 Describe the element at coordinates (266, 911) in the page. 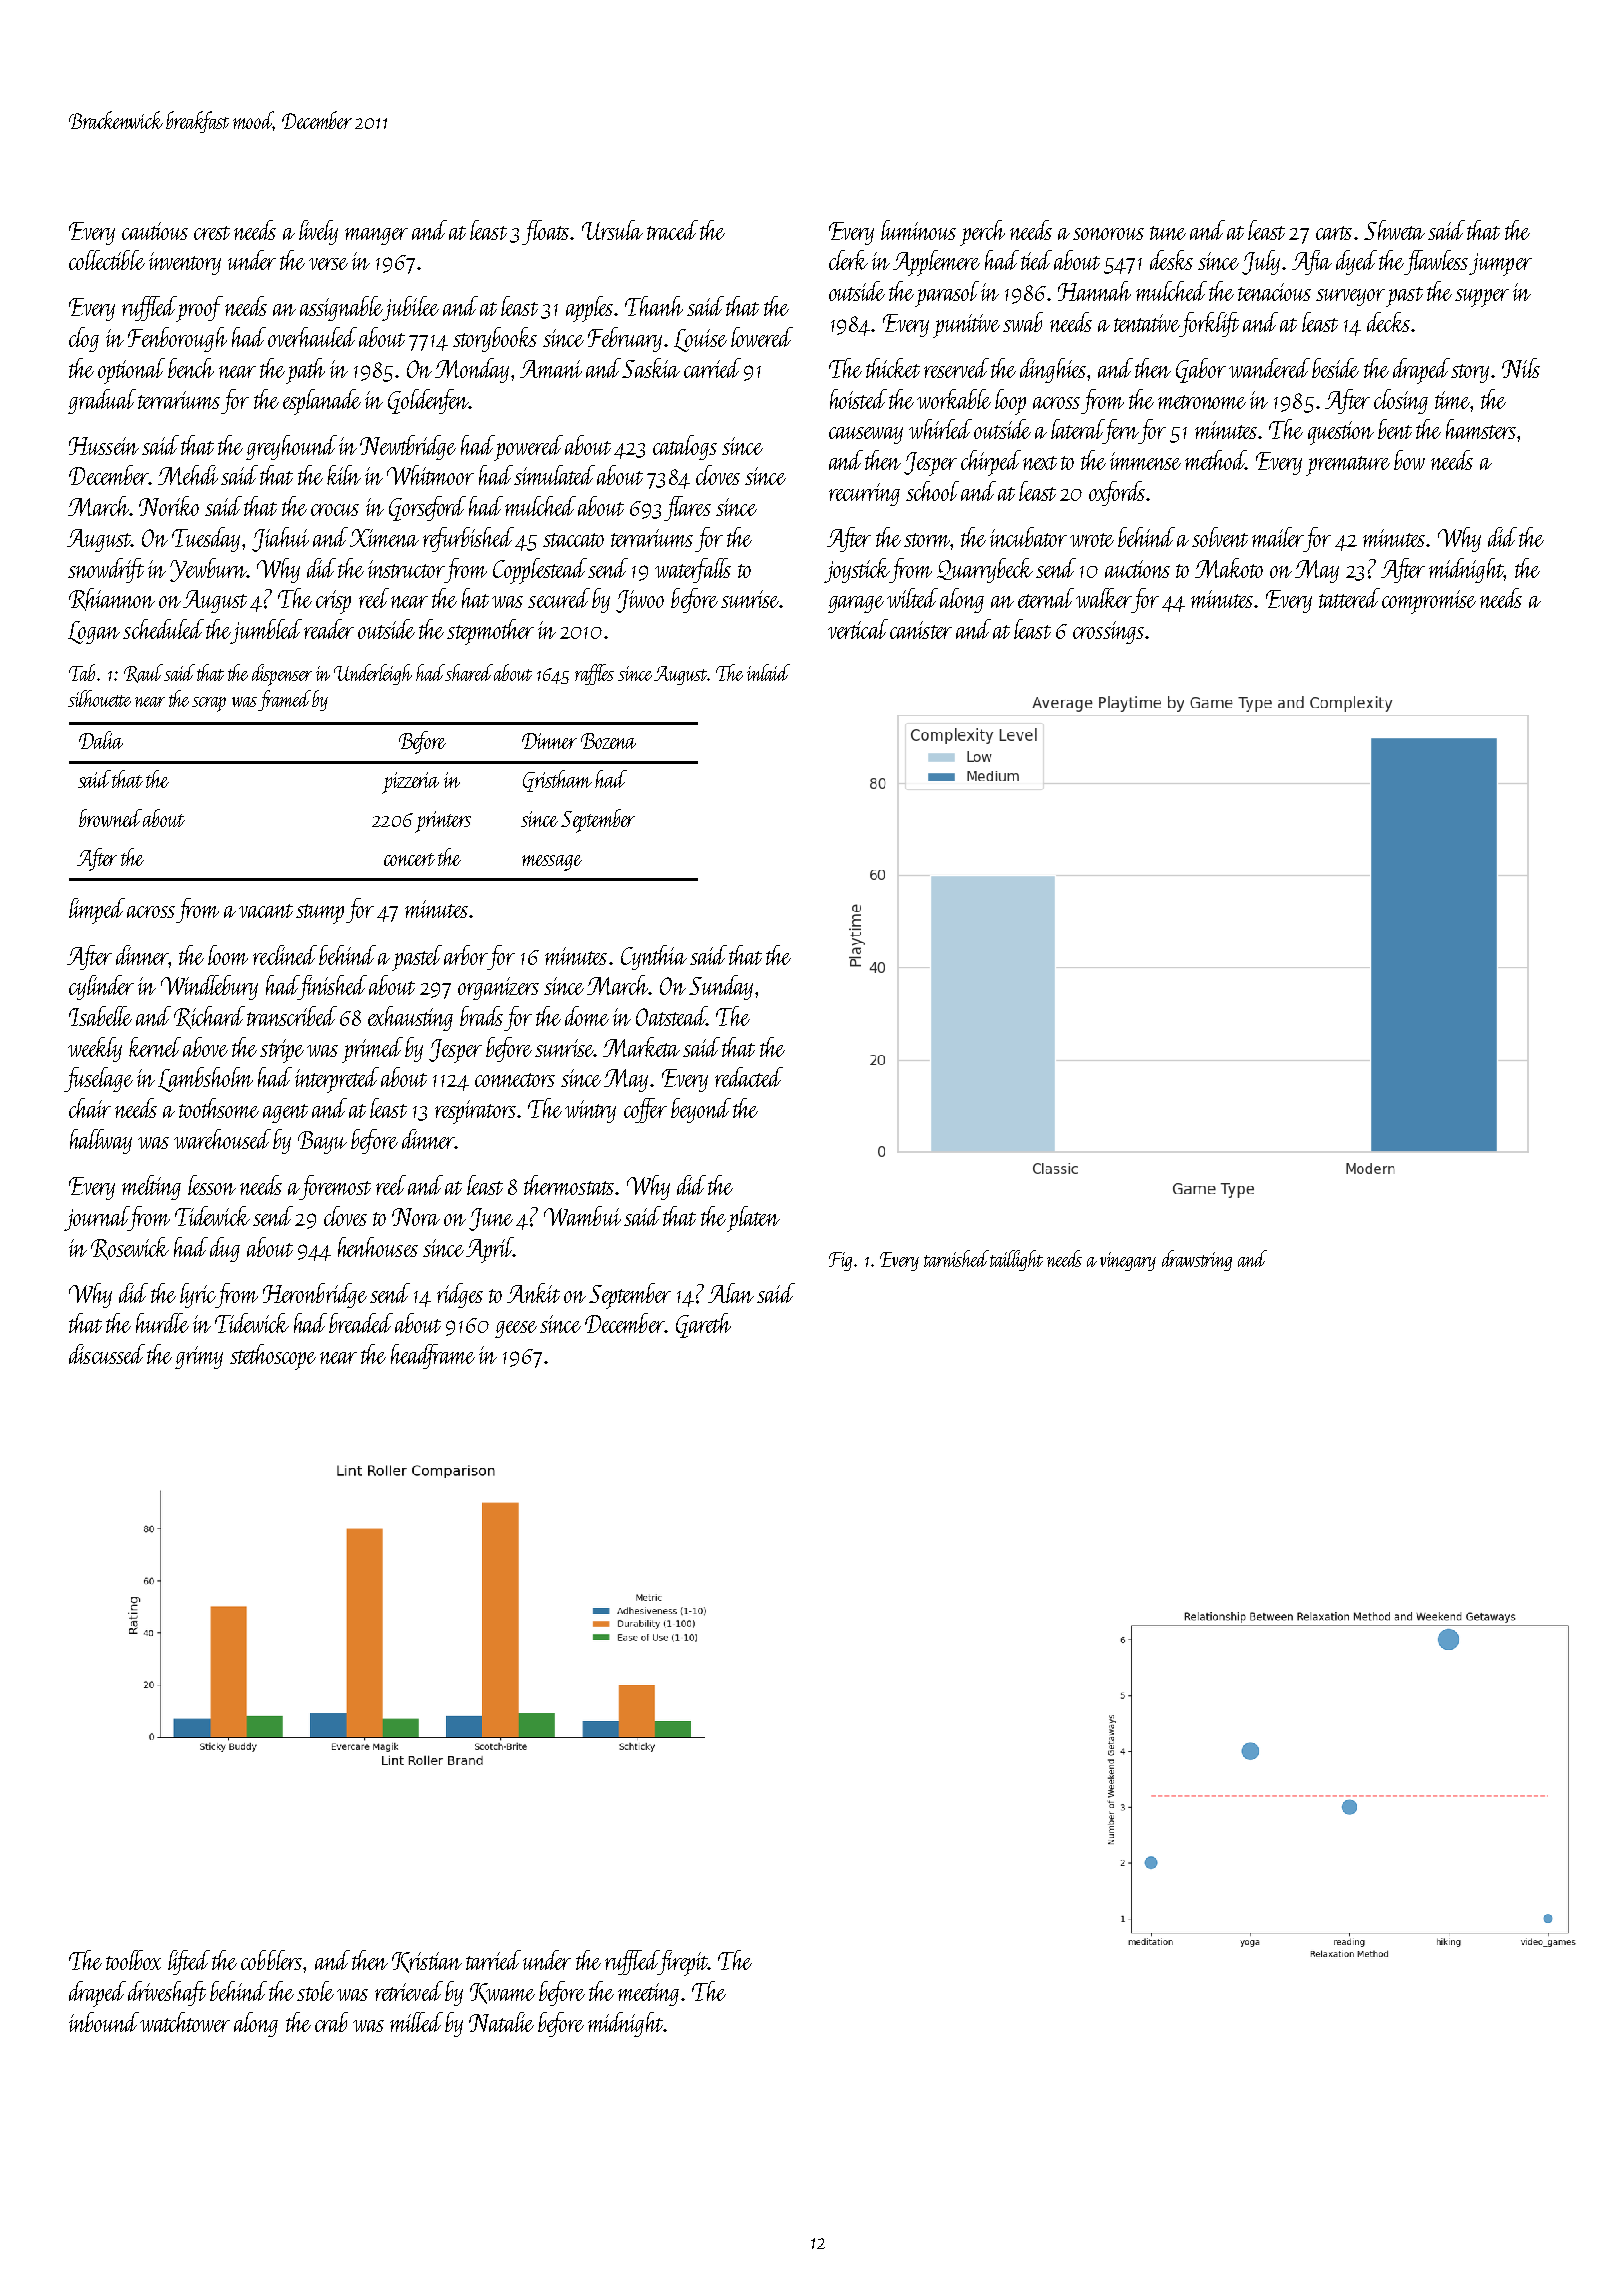

I see `vacant` at that location.
